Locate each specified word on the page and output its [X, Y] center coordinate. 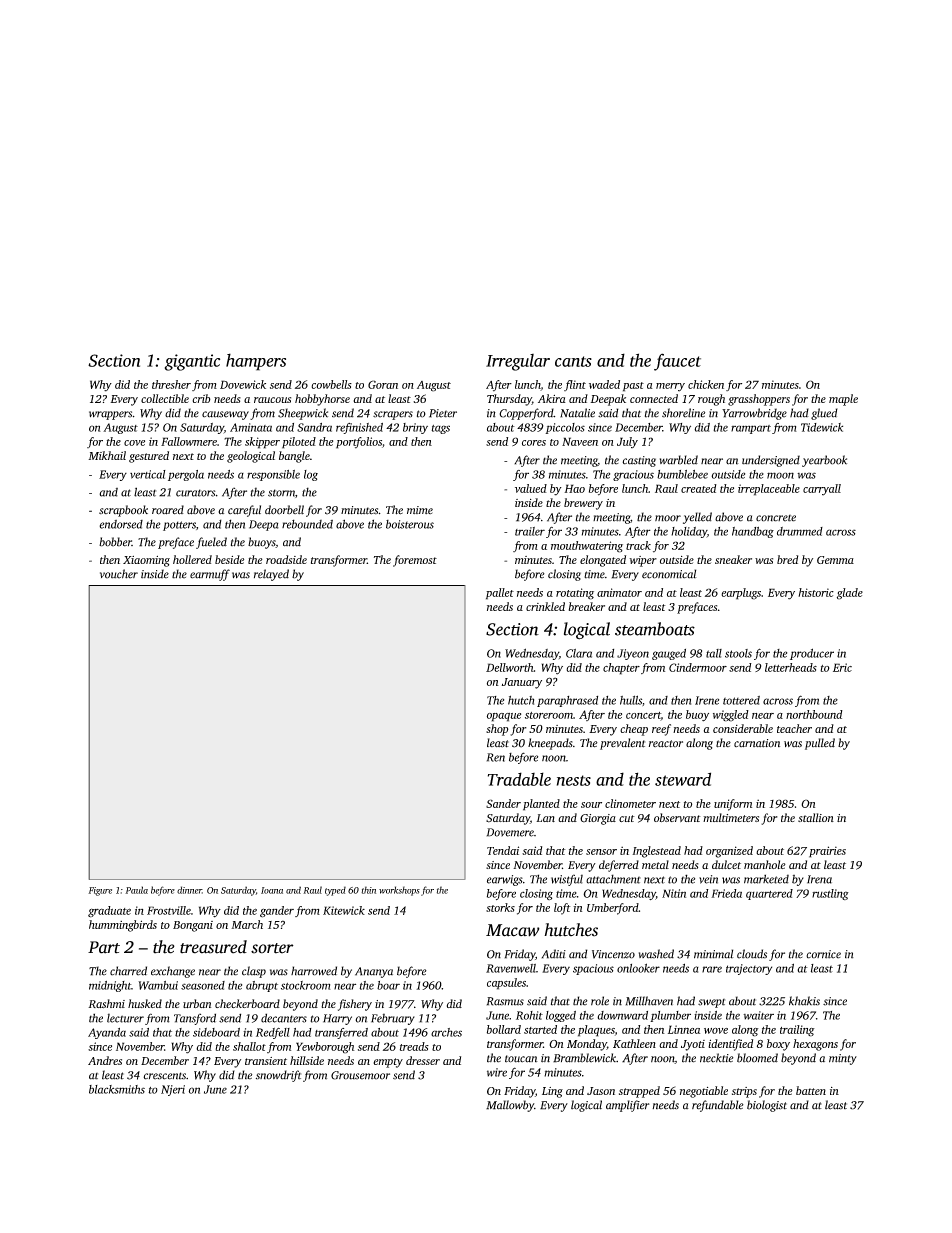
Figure [100, 891]
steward [683, 779]
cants [573, 361]
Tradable [519, 779]
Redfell [273, 1033]
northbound [814, 714]
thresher [171, 384]
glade [850, 594]
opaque [504, 717]
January [522, 683]
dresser [423, 1060]
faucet [677, 362]
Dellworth [510, 667]
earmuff [210, 575]
